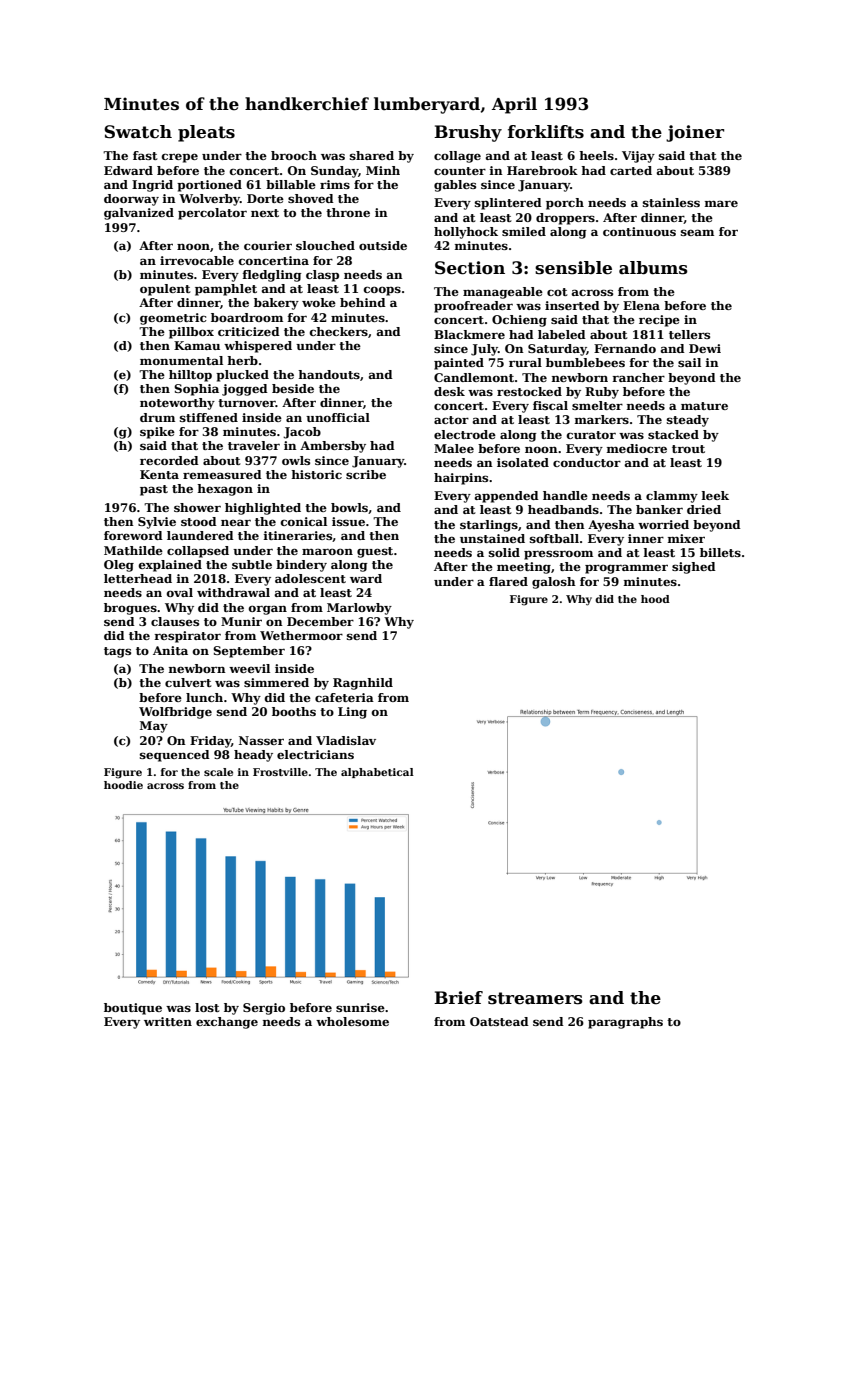 The image size is (849, 1400). I want to click on joiner, so click(695, 133).
